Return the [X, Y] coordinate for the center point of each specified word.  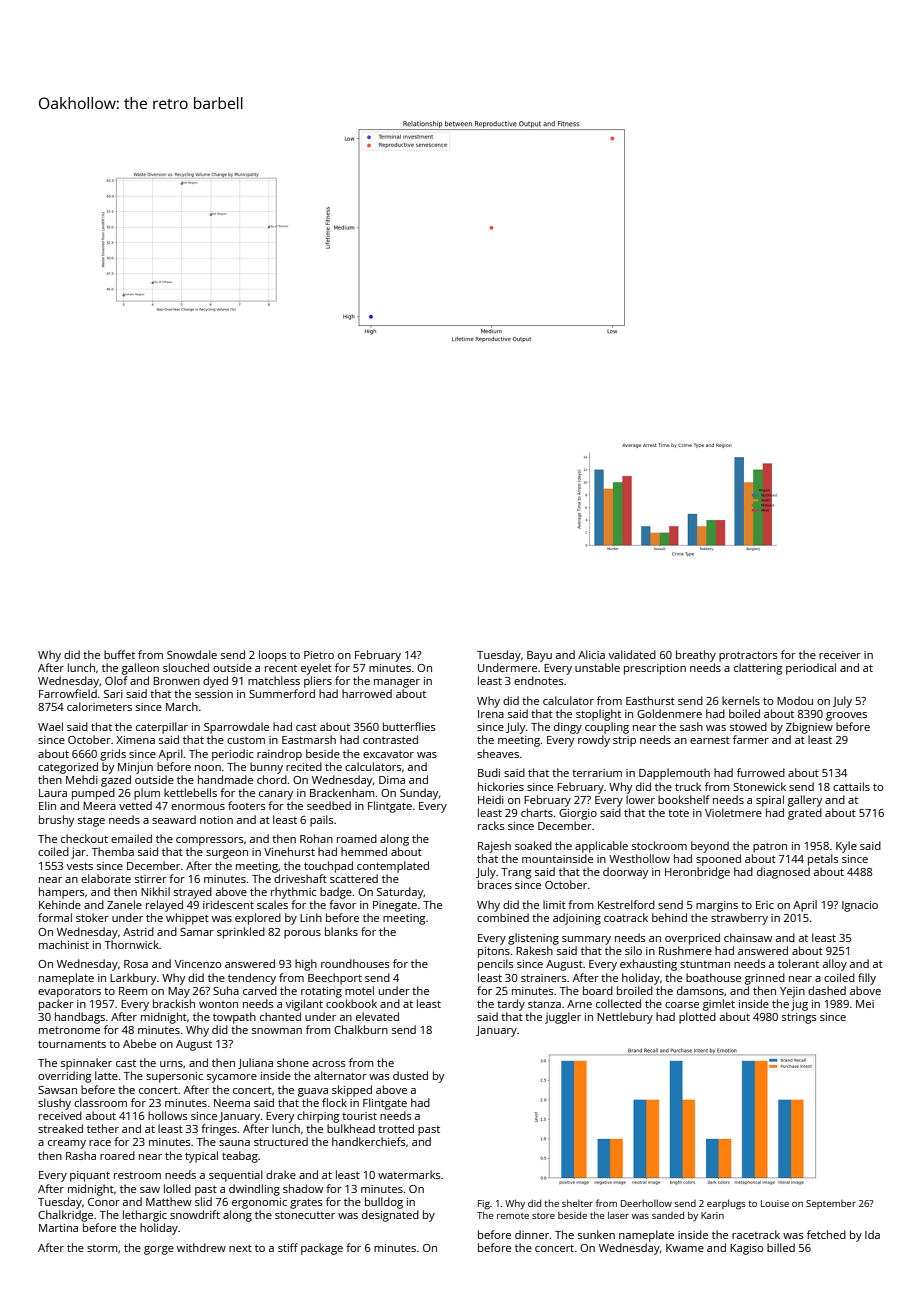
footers [247, 805]
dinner [532, 1234]
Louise [775, 1203]
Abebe [139, 1043]
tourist [359, 1116]
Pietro [319, 655]
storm [102, 1248]
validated [632, 654]
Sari [113, 694]
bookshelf [684, 799]
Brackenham [342, 792]
